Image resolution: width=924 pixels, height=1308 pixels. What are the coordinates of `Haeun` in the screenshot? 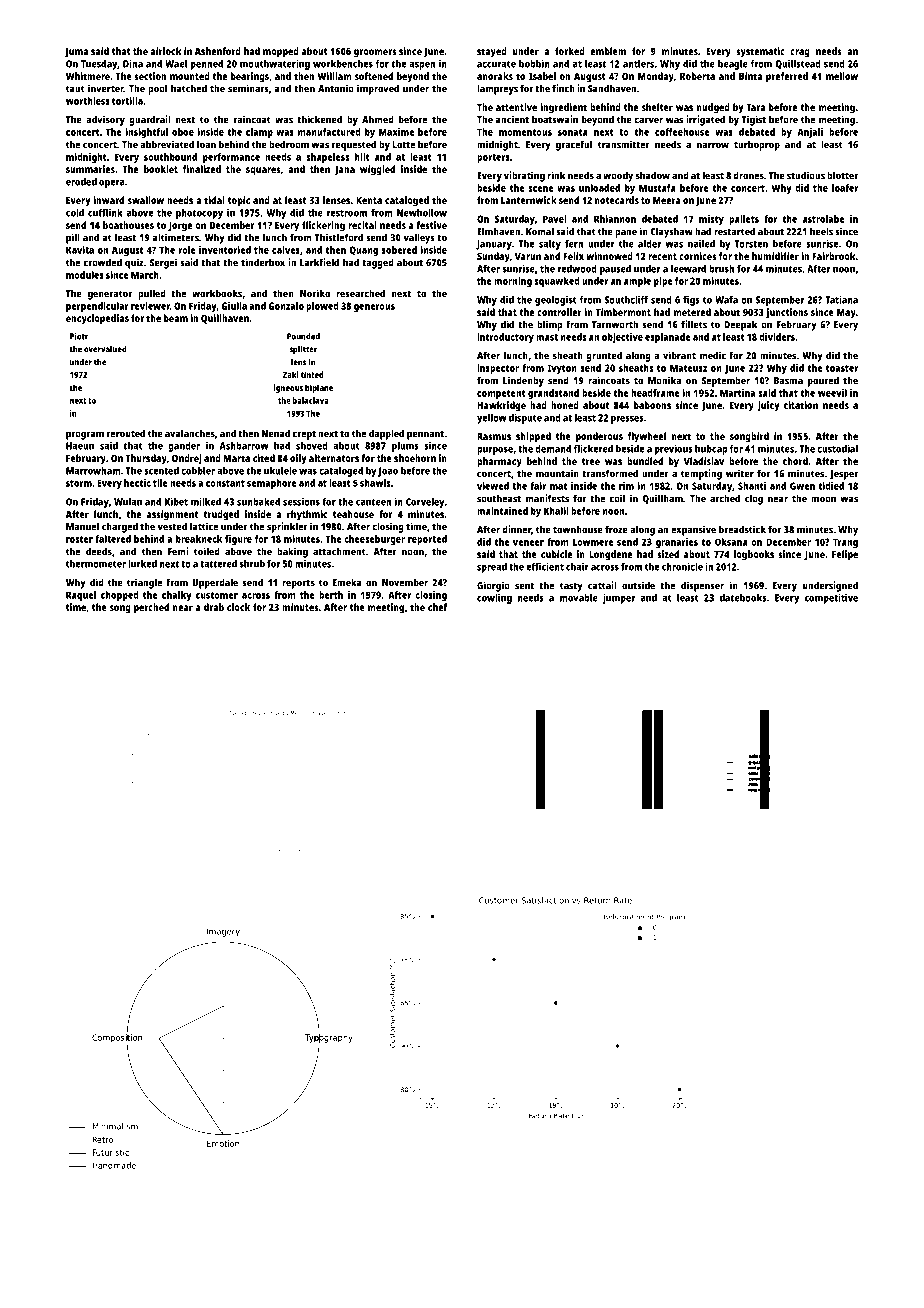 It's located at (80, 446).
